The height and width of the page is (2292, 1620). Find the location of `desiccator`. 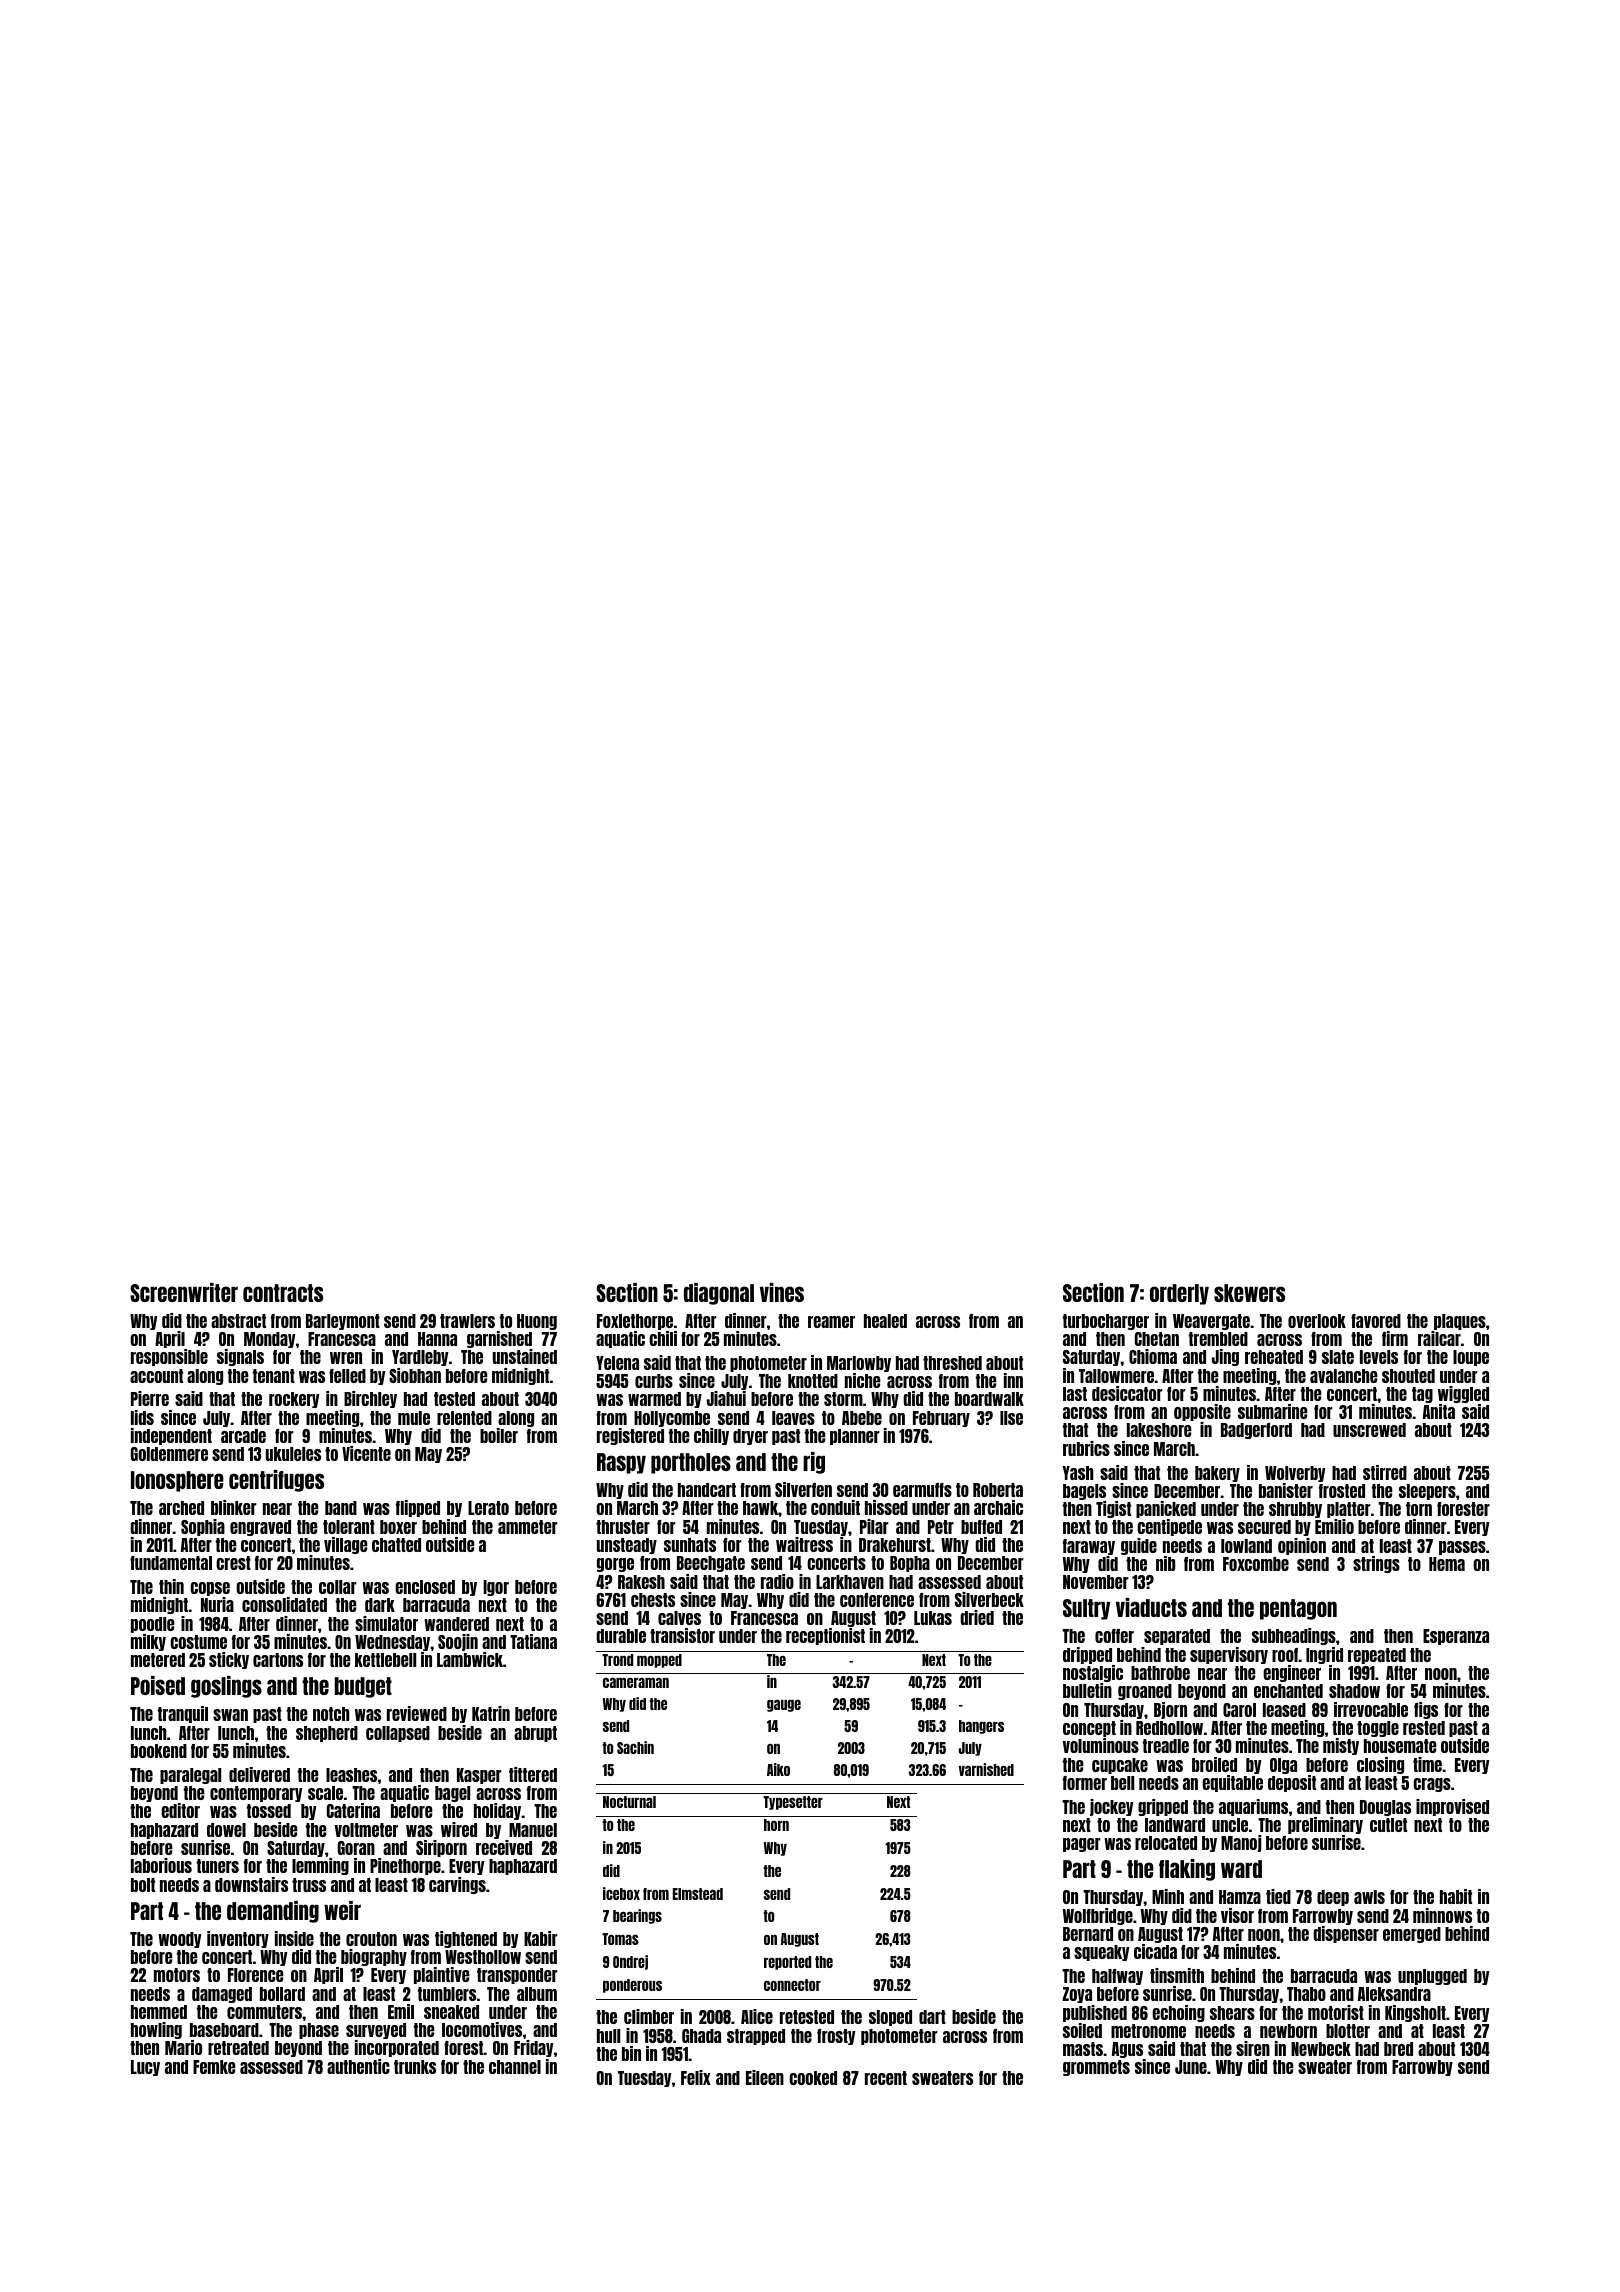

desiccator is located at coordinates (1127, 1393).
